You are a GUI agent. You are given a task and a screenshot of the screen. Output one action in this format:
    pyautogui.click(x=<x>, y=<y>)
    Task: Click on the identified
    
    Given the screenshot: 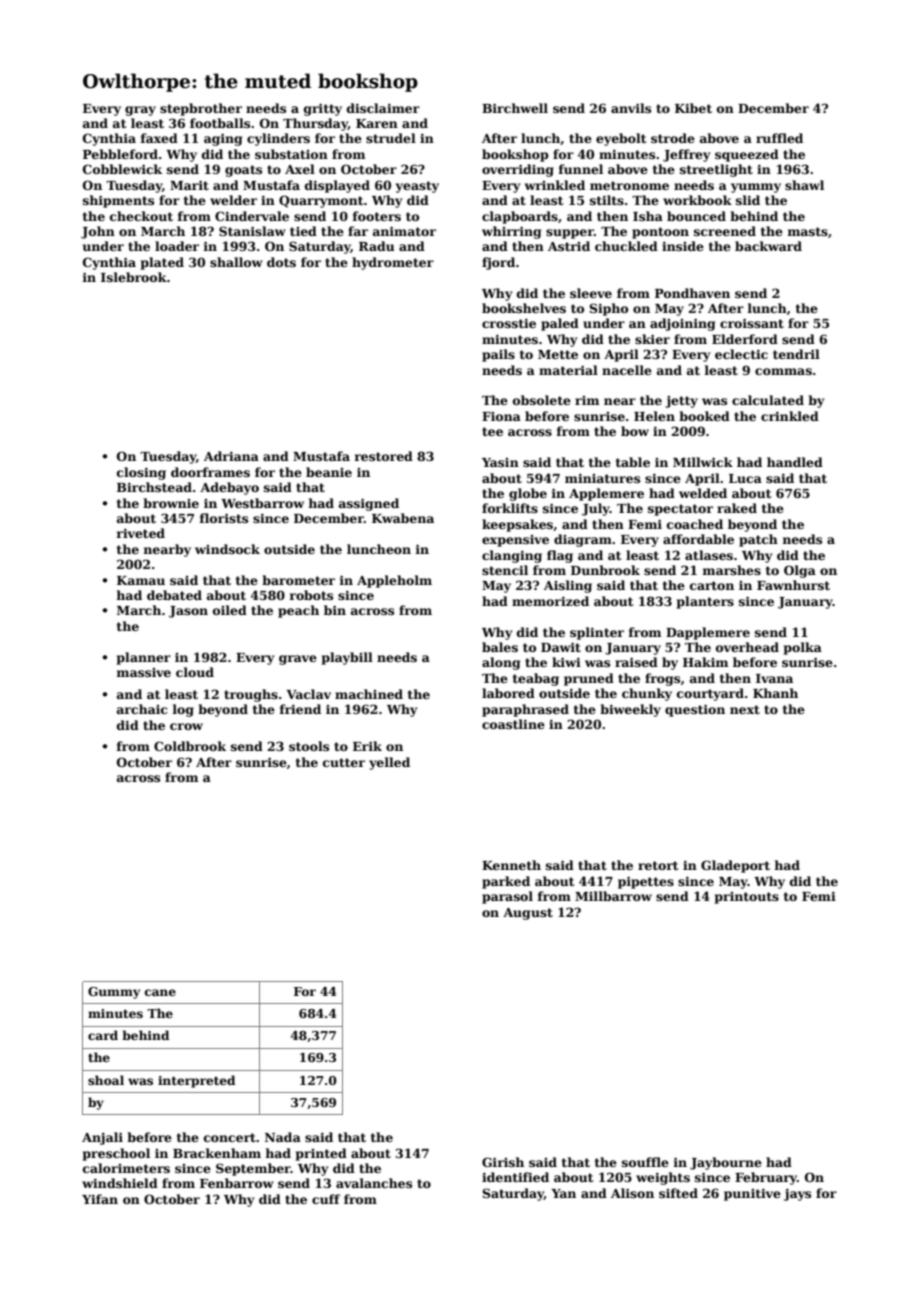 What is the action you would take?
    pyautogui.click(x=515, y=1177)
